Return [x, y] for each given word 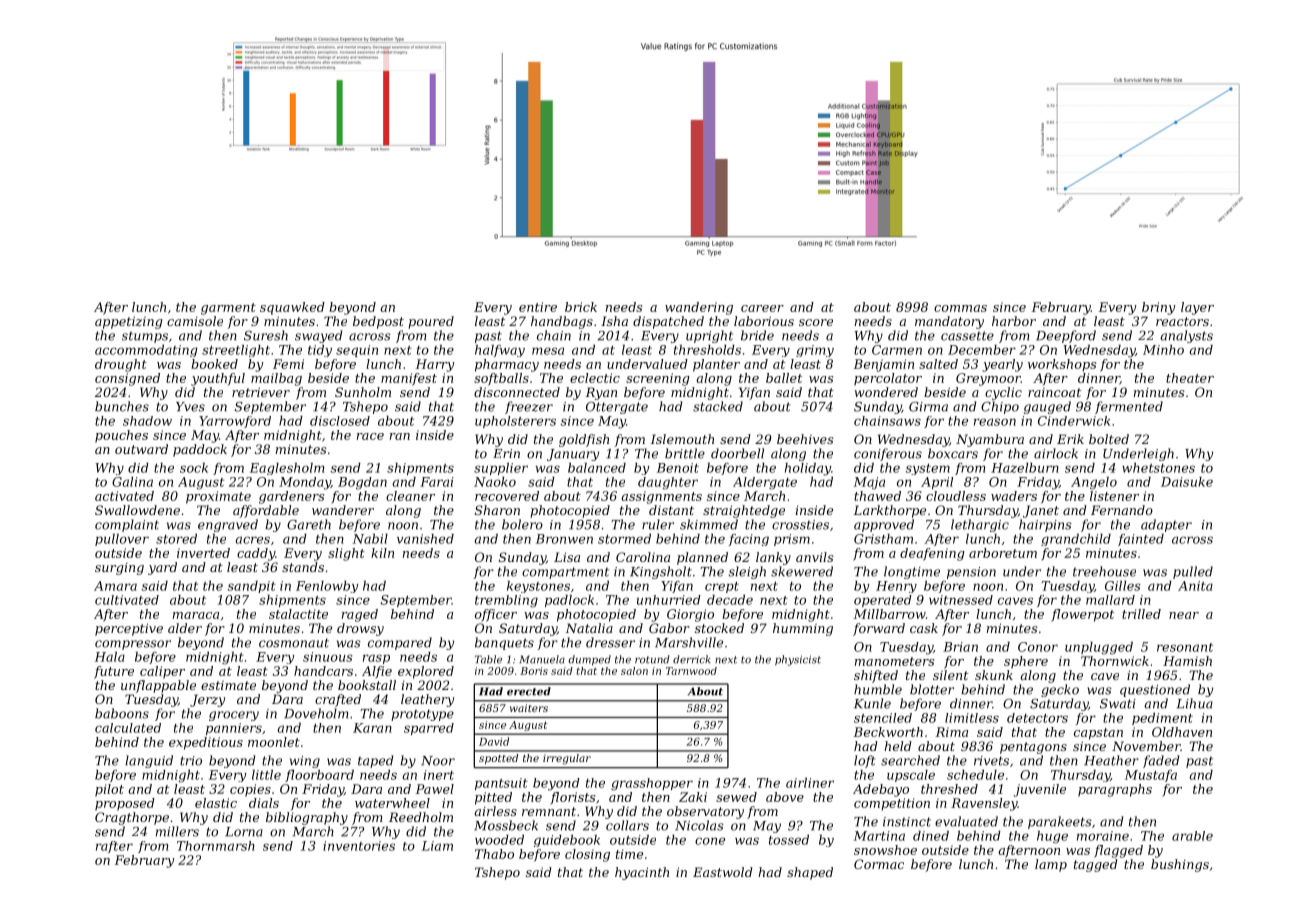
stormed [624, 539]
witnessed [961, 600]
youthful [218, 379]
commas [960, 308]
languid [149, 761]
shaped [810, 873]
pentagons [1033, 748]
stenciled [883, 718]
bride [757, 335]
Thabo [494, 854]
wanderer [343, 510]
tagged [1096, 865]
